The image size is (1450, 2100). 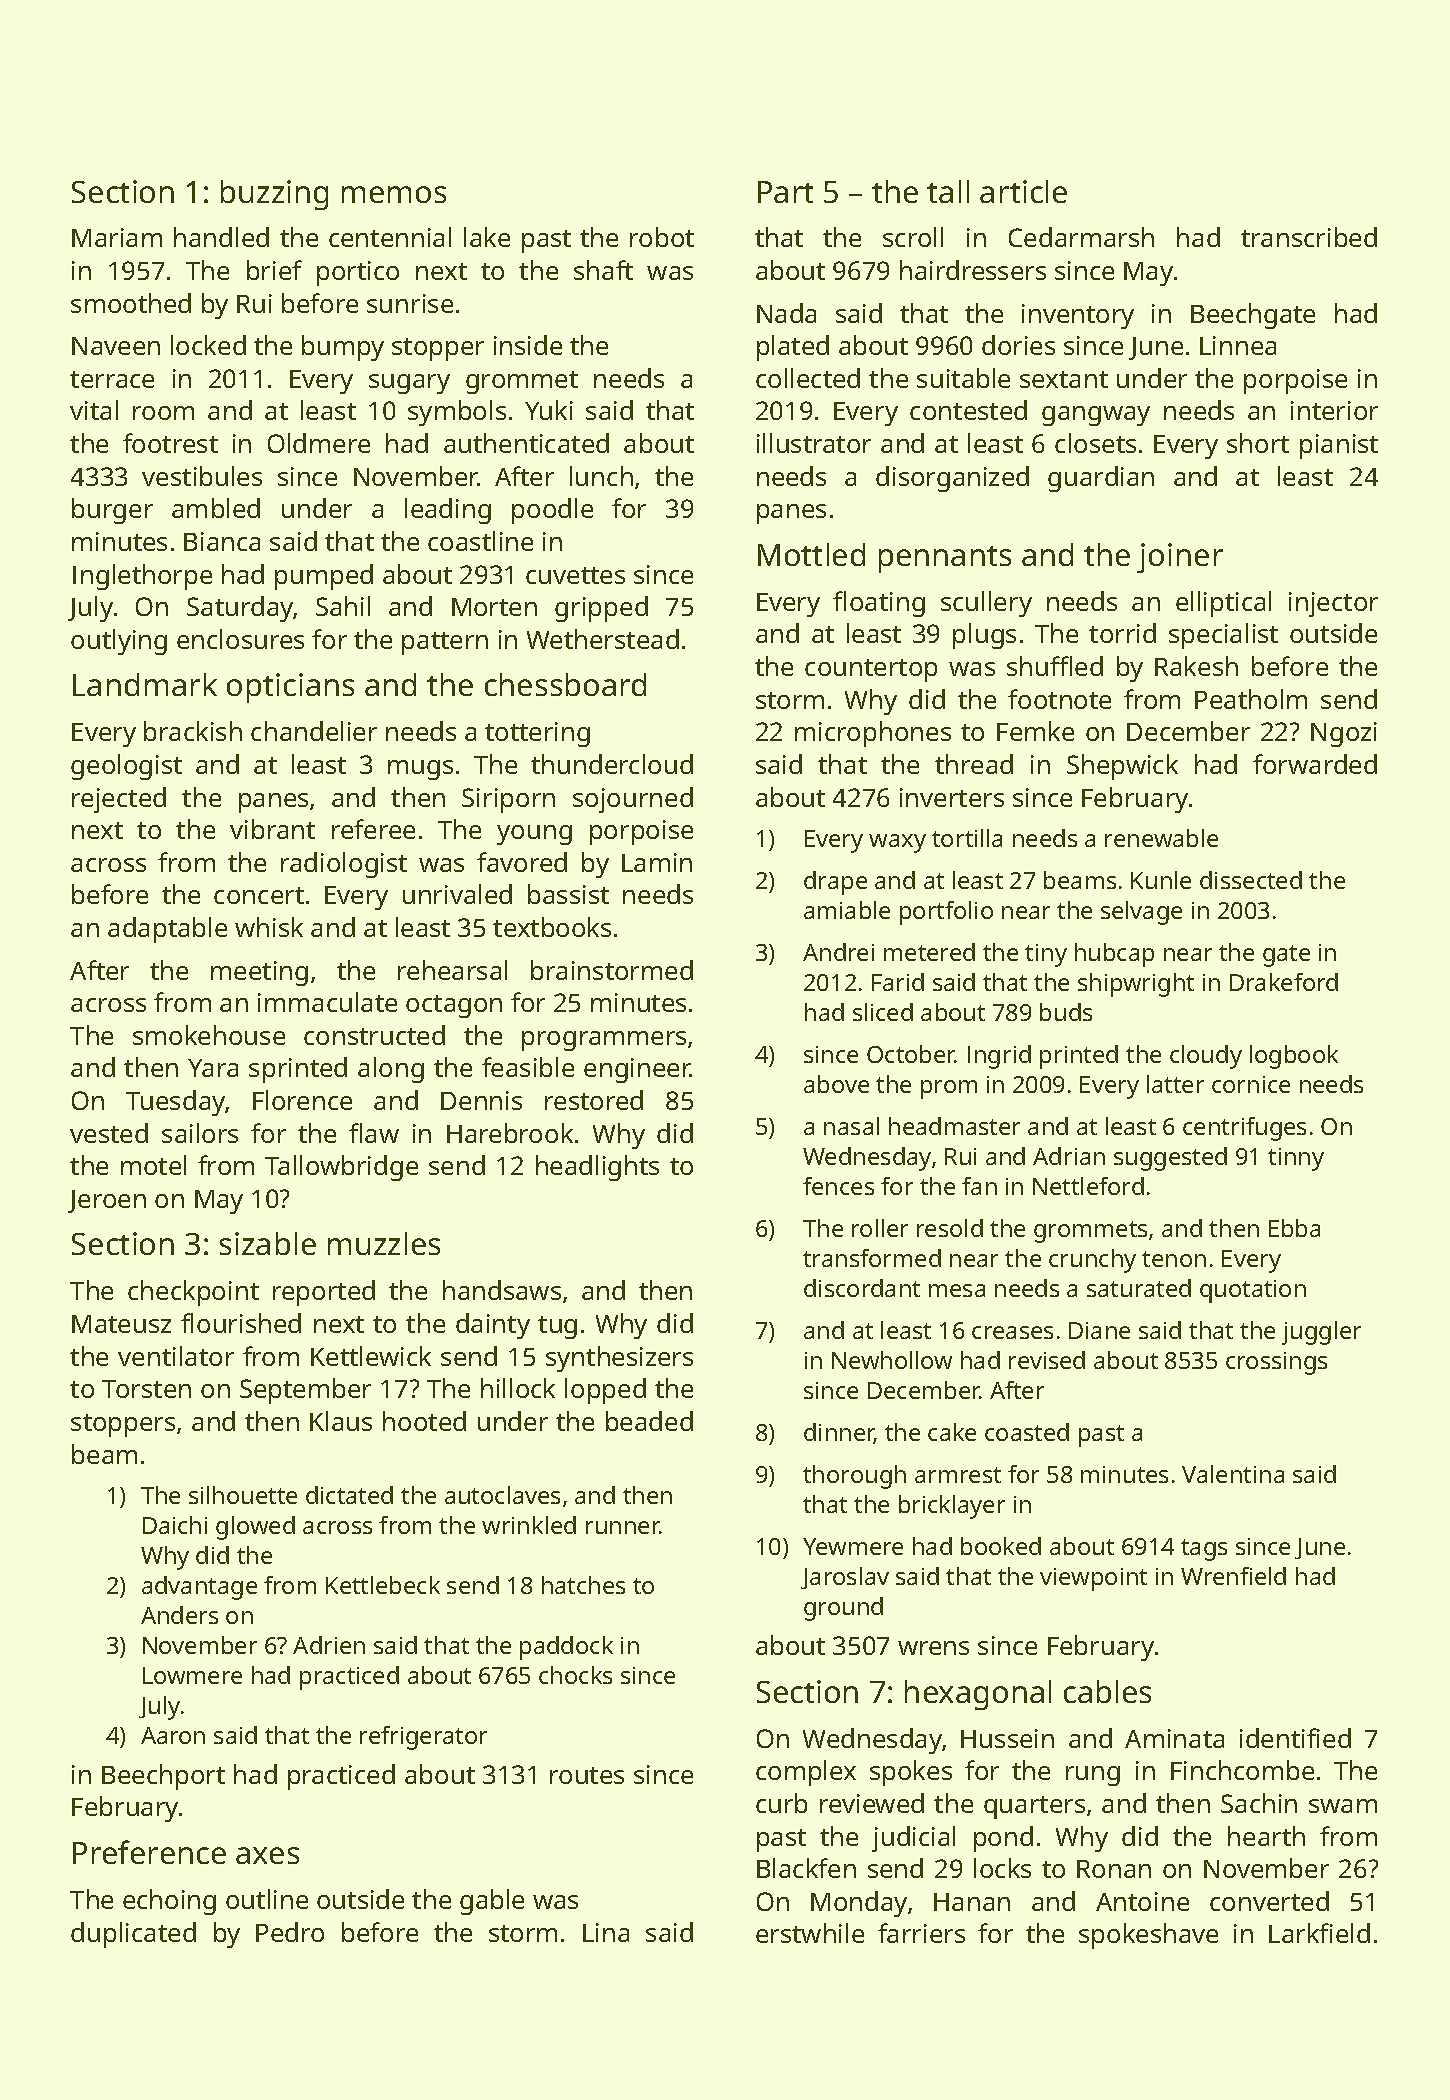 I want to click on amiable, so click(x=847, y=910).
